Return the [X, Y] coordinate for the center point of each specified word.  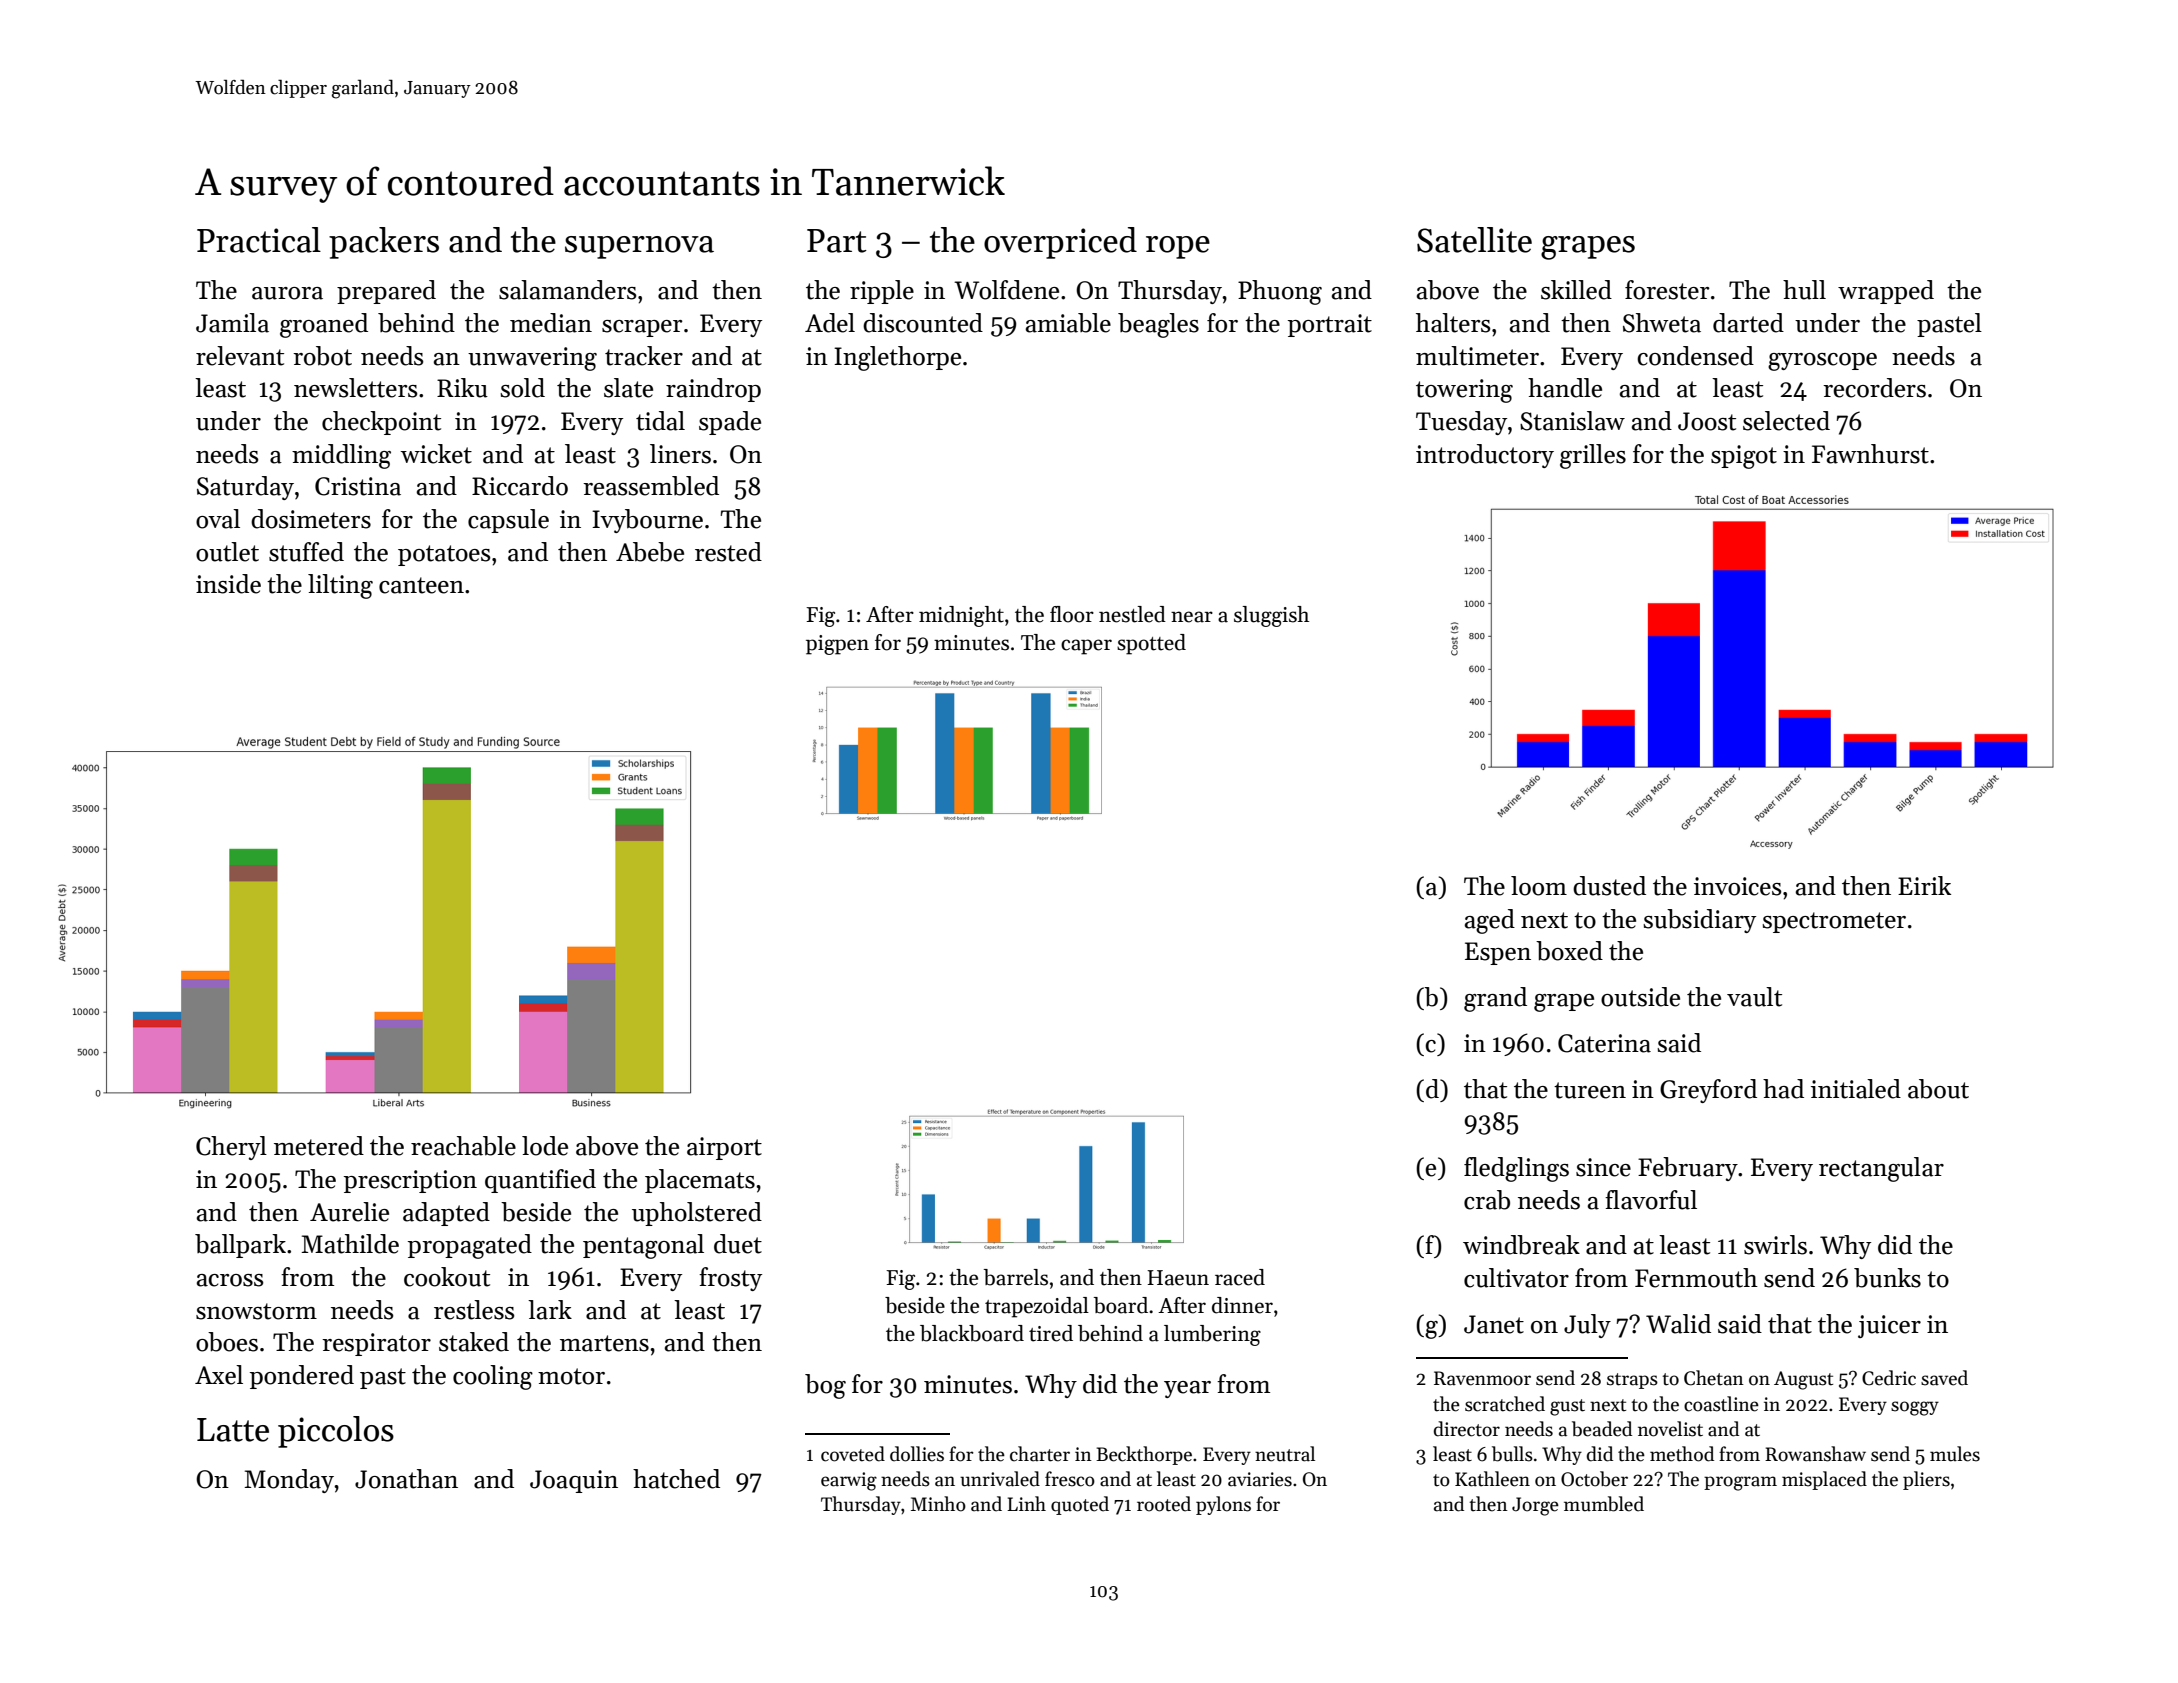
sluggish [1271, 616]
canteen [421, 585]
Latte [233, 1430]
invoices [1738, 886]
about [1938, 1089]
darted [1748, 323]
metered [319, 1146]
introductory [1485, 456]
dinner [1242, 1305]
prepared [386, 292]
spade [730, 423]
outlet [227, 552]
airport [724, 1148]
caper [1086, 647]
